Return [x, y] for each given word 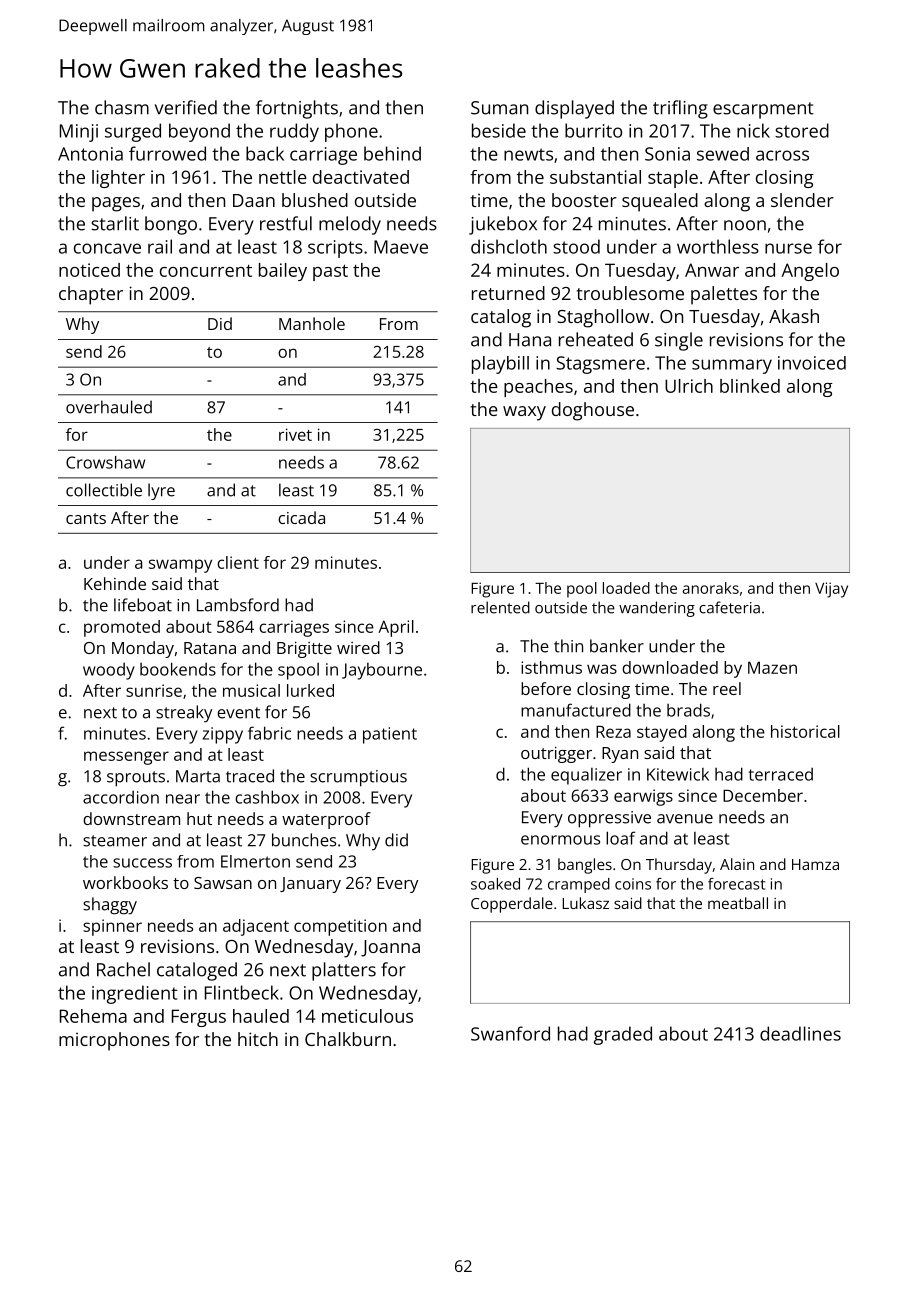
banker [617, 646]
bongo [171, 225]
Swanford [510, 1033]
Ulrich [689, 386]
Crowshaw [105, 462]
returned [508, 293]
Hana [530, 340]
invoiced [812, 363]
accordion [121, 797]
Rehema [93, 1016]
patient [390, 735]
